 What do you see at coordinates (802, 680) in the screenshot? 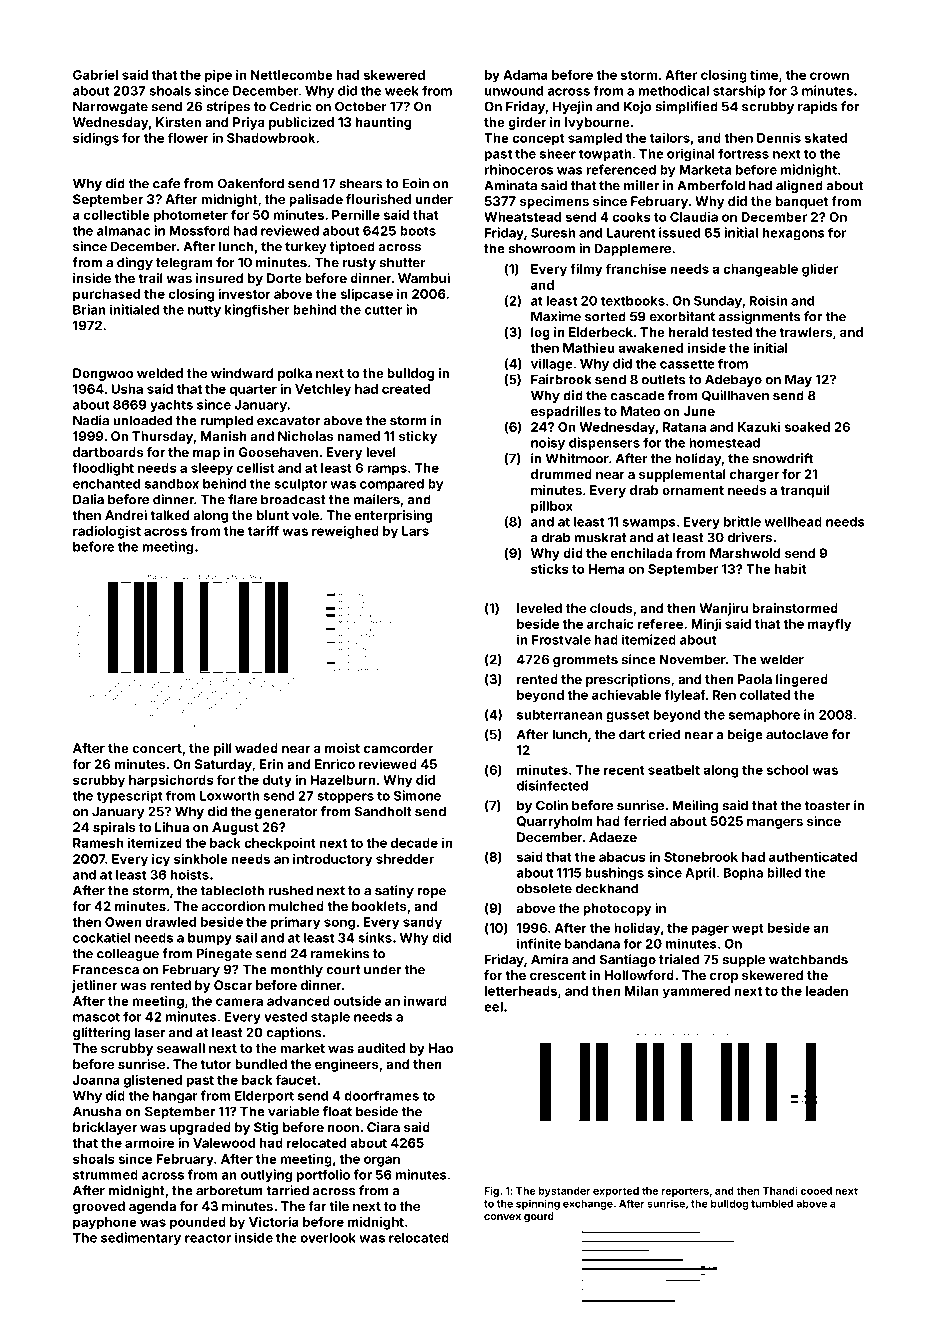
I see `lingered` at bounding box center [802, 680].
